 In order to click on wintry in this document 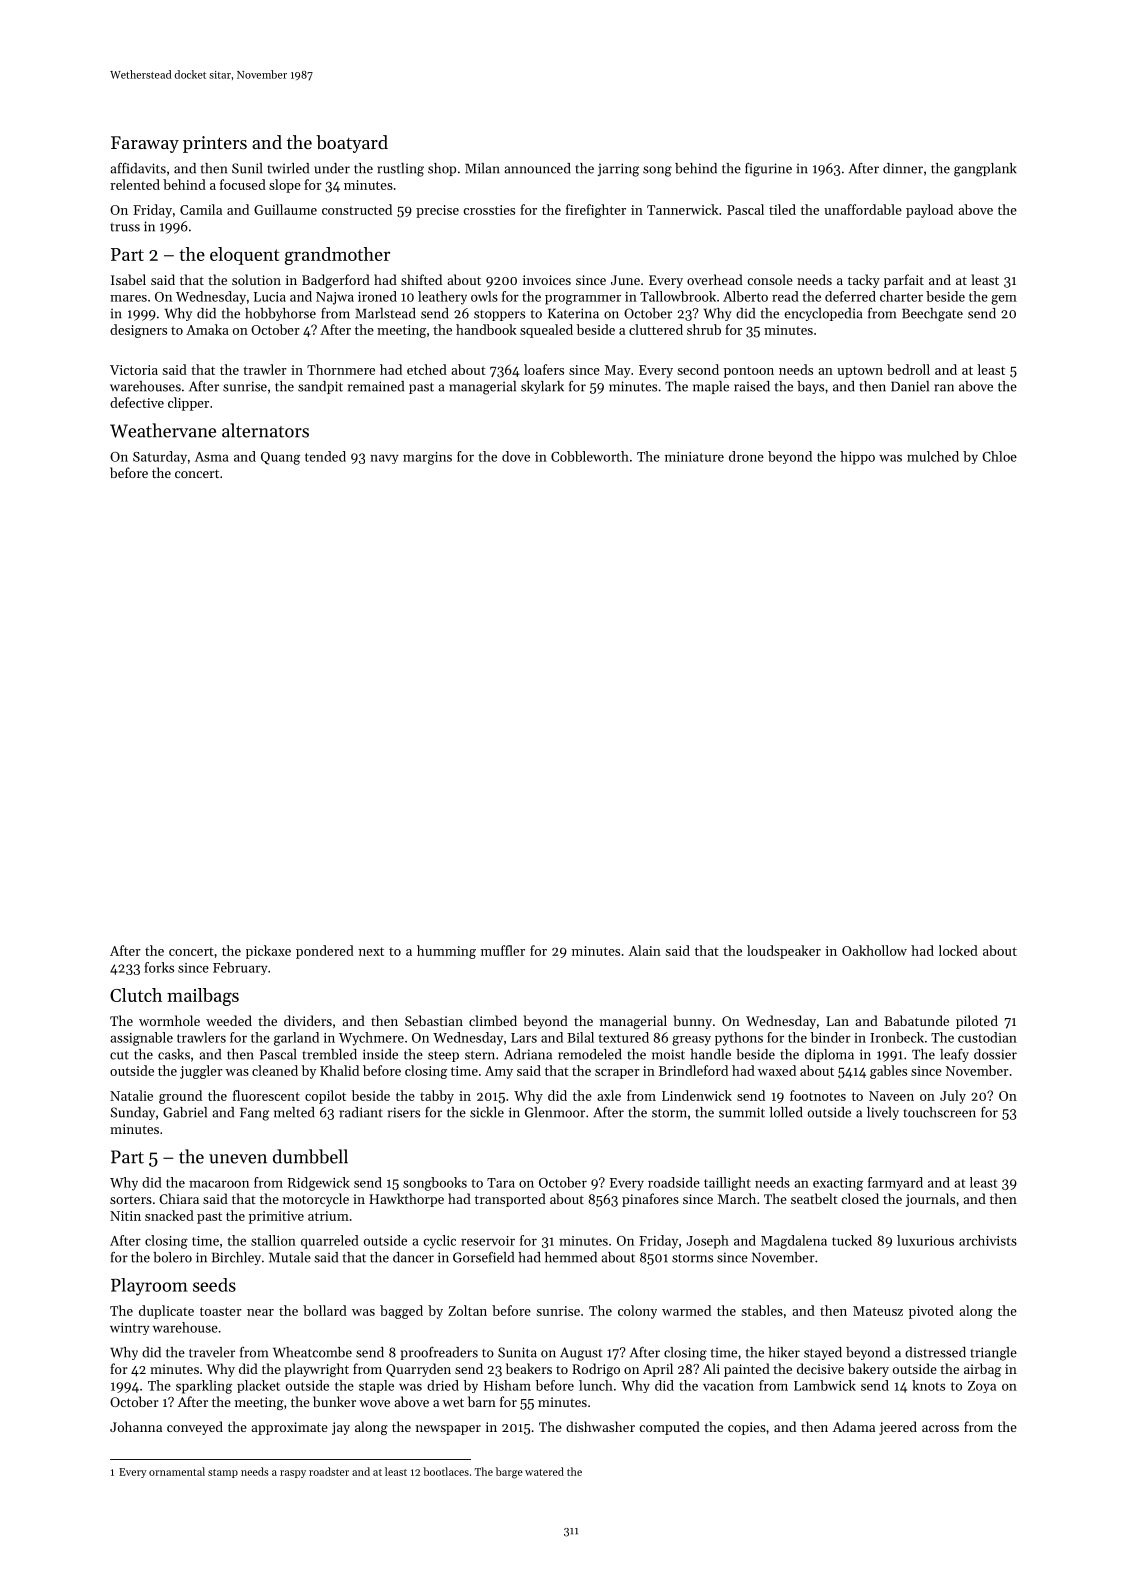, I will do `click(130, 1329)`.
